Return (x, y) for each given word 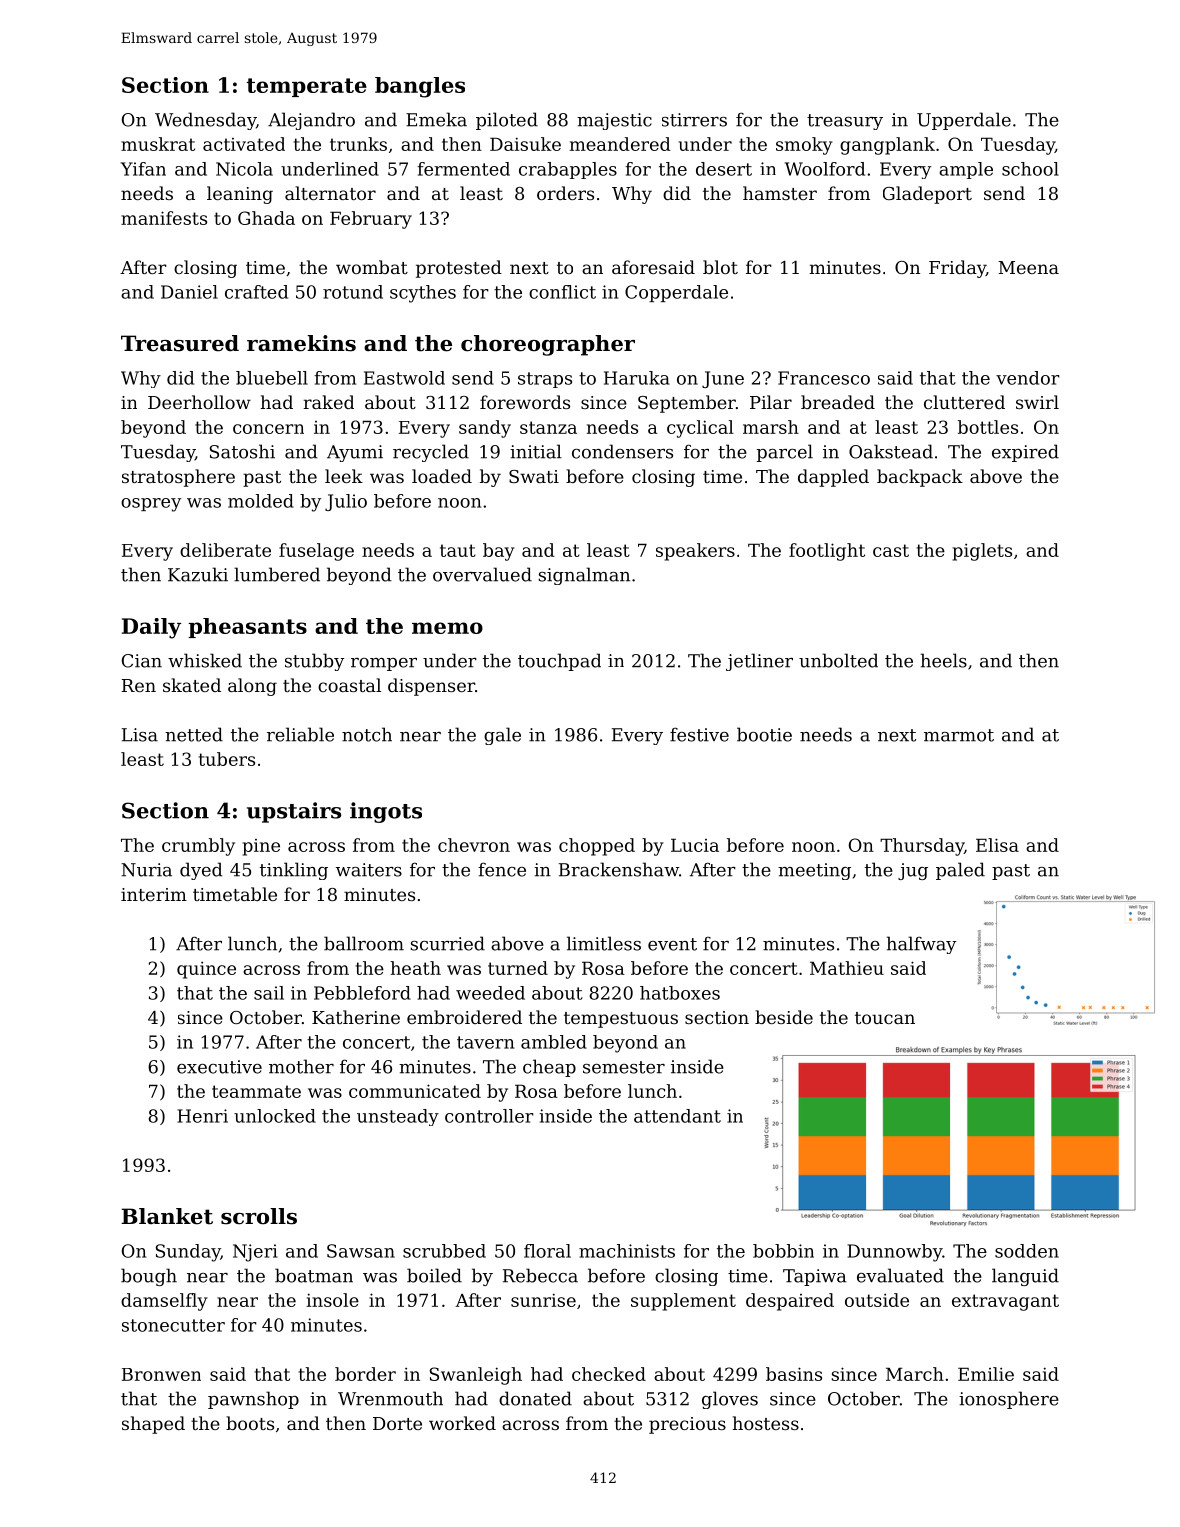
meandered (620, 144)
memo (447, 628)
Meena (1028, 267)
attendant (677, 1116)
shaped (153, 1425)
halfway (921, 945)
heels (944, 660)
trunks (358, 144)
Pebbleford (362, 993)
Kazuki (198, 574)
